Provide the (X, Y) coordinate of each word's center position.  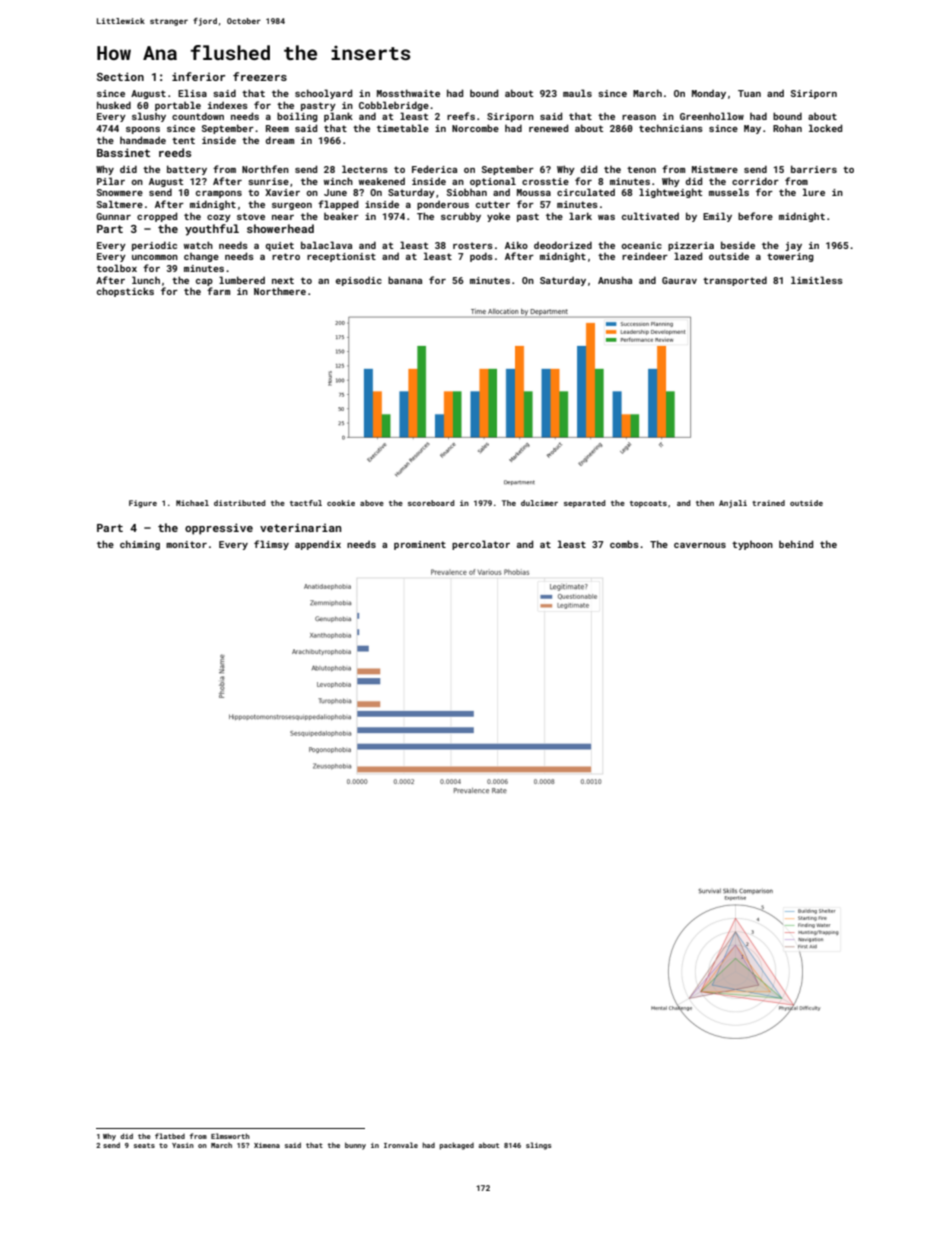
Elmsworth (230, 1136)
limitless (817, 280)
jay (793, 246)
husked (114, 105)
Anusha (615, 280)
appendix (318, 545)
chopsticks (125, 292)
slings (538, 1146)
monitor (186, 544)
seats (144, 1145)
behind (796, 544)
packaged (456, 1146)
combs (624, 544)
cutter (493, 204)
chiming (140, 545)
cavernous (700, 545)
